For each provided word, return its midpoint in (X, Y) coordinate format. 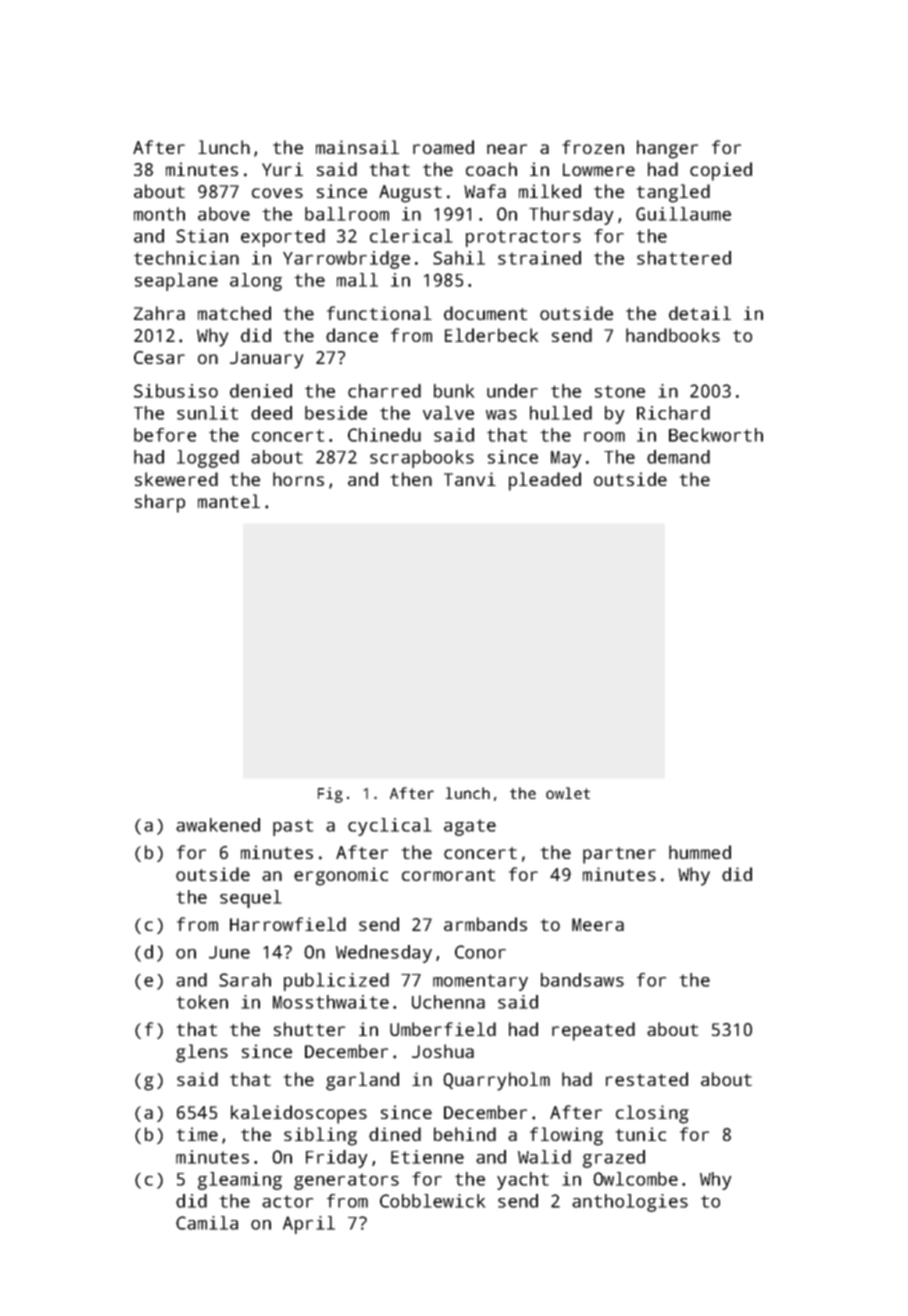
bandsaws (582, 980)
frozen (593, 147)
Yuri (282, 169)
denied (261, 391)
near (507, 149)
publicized (336, 982)
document (485, 313)
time (197, 1134)
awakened (218, 825)
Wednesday (384, 954)
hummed (700, 852)
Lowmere (599, 169)
